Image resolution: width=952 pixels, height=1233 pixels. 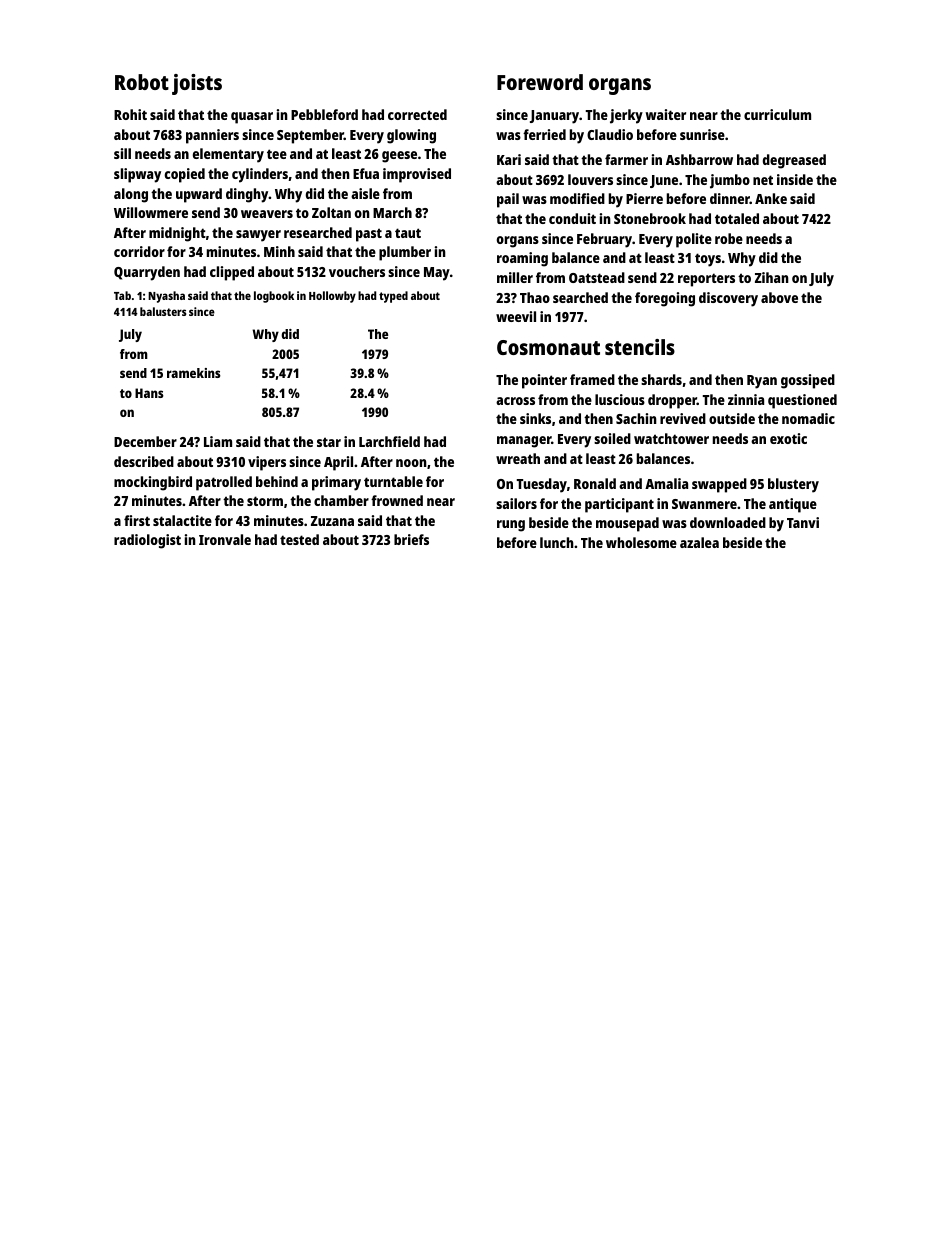 What do you see at coordinates (518, 458) in the document?
I see `wreath` at bounding box center [518, 458].
